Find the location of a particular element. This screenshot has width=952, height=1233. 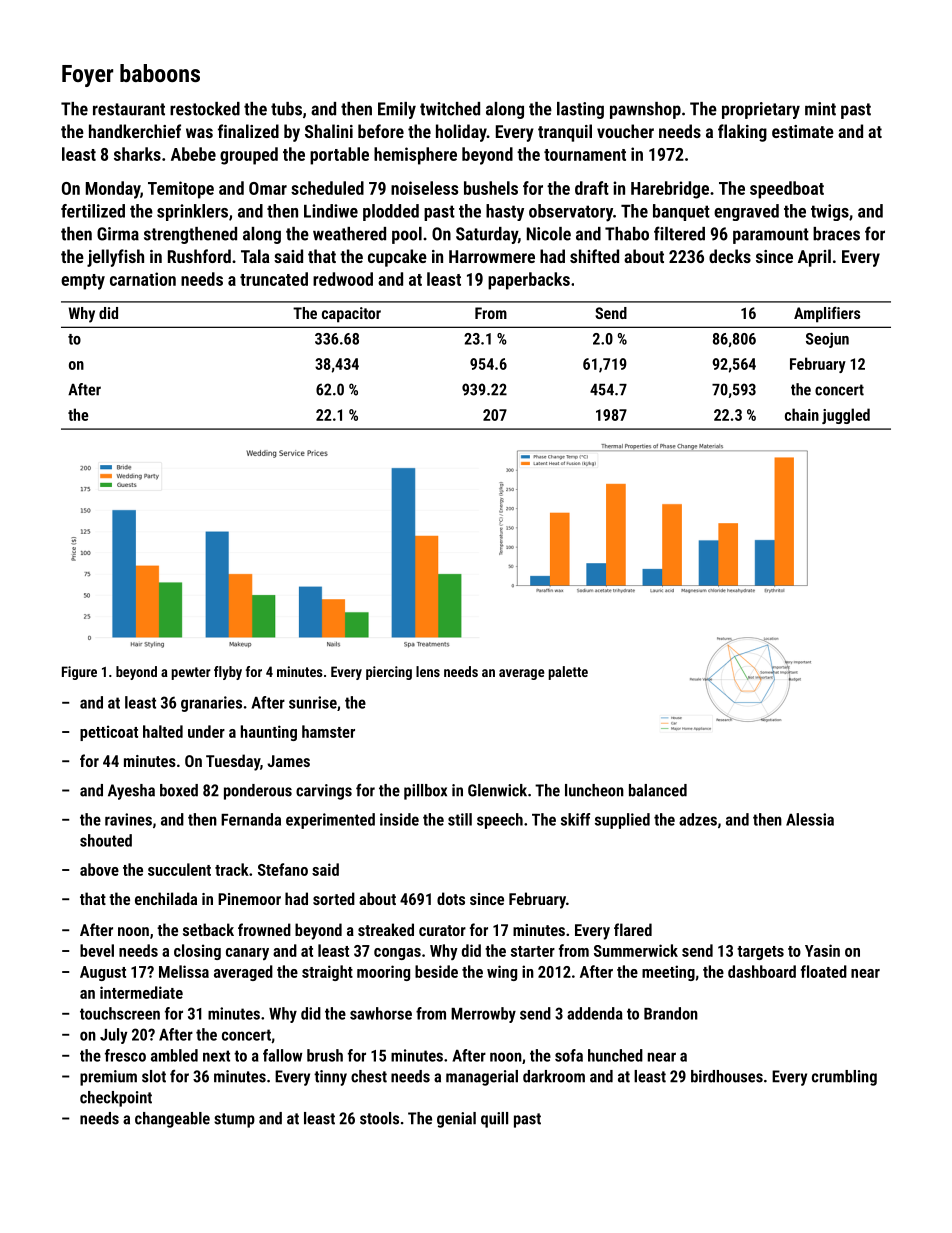

paperbacks is located at coordinates (529, 281).
